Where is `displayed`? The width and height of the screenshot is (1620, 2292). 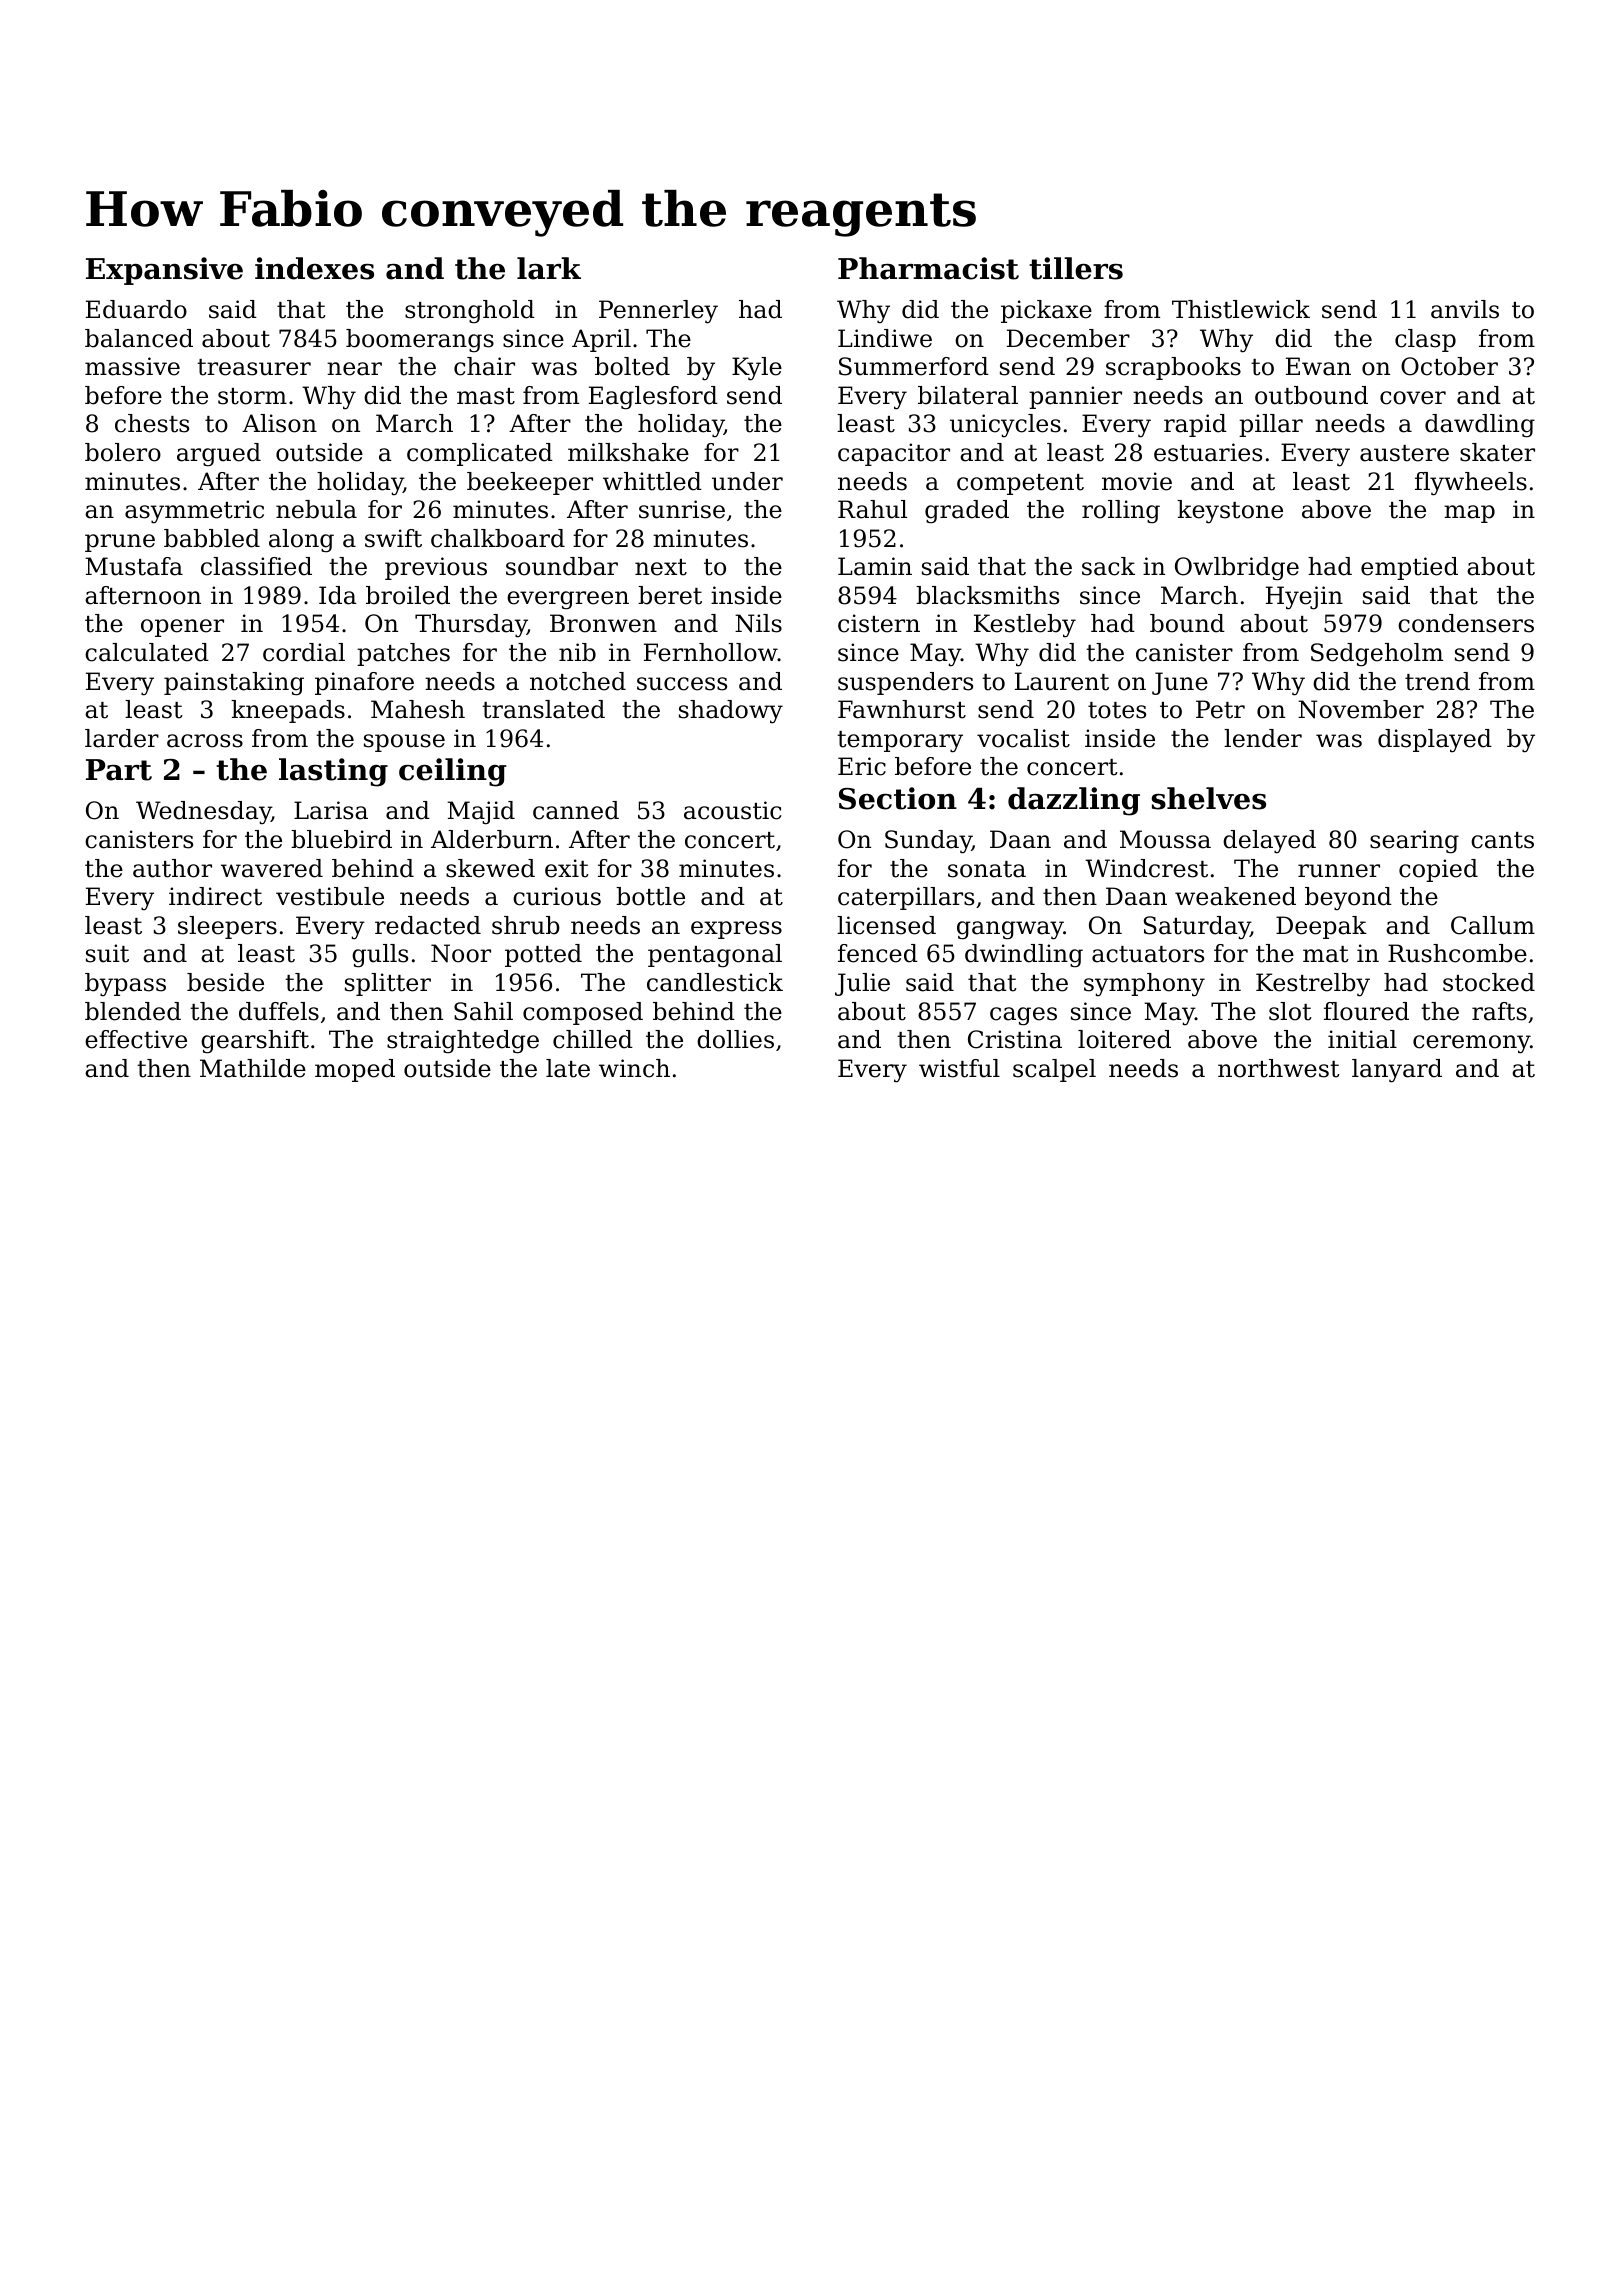 displayed is located at coordinates (1435, 741).
